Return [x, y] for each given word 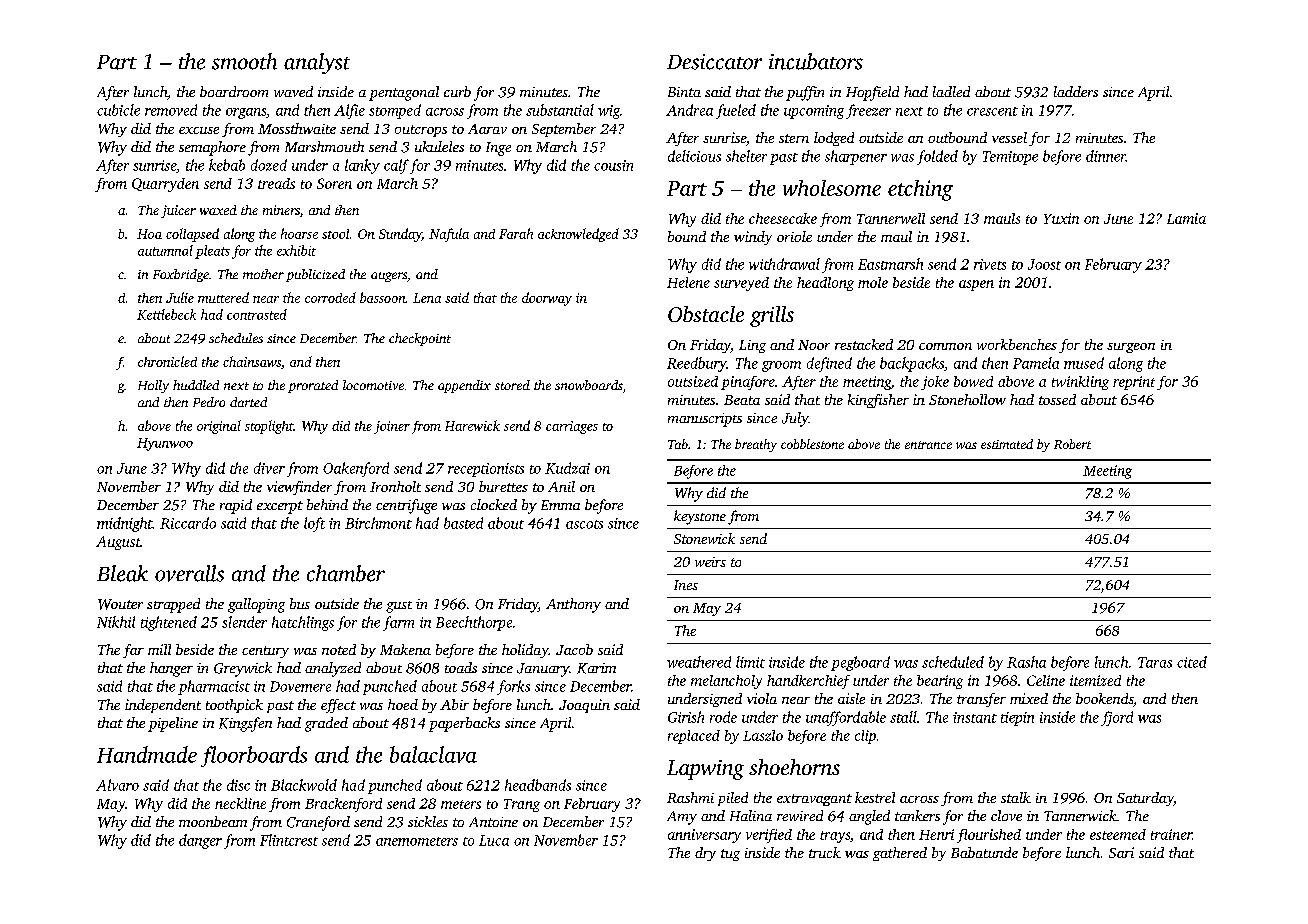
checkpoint [420, 339]
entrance [928, 445]
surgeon [1131, 348]
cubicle [118, 110]
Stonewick [704, 538]
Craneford [318, 823]
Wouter [120, 604]
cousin [613, 165]
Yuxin [1061, 218]
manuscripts [705, 420]
